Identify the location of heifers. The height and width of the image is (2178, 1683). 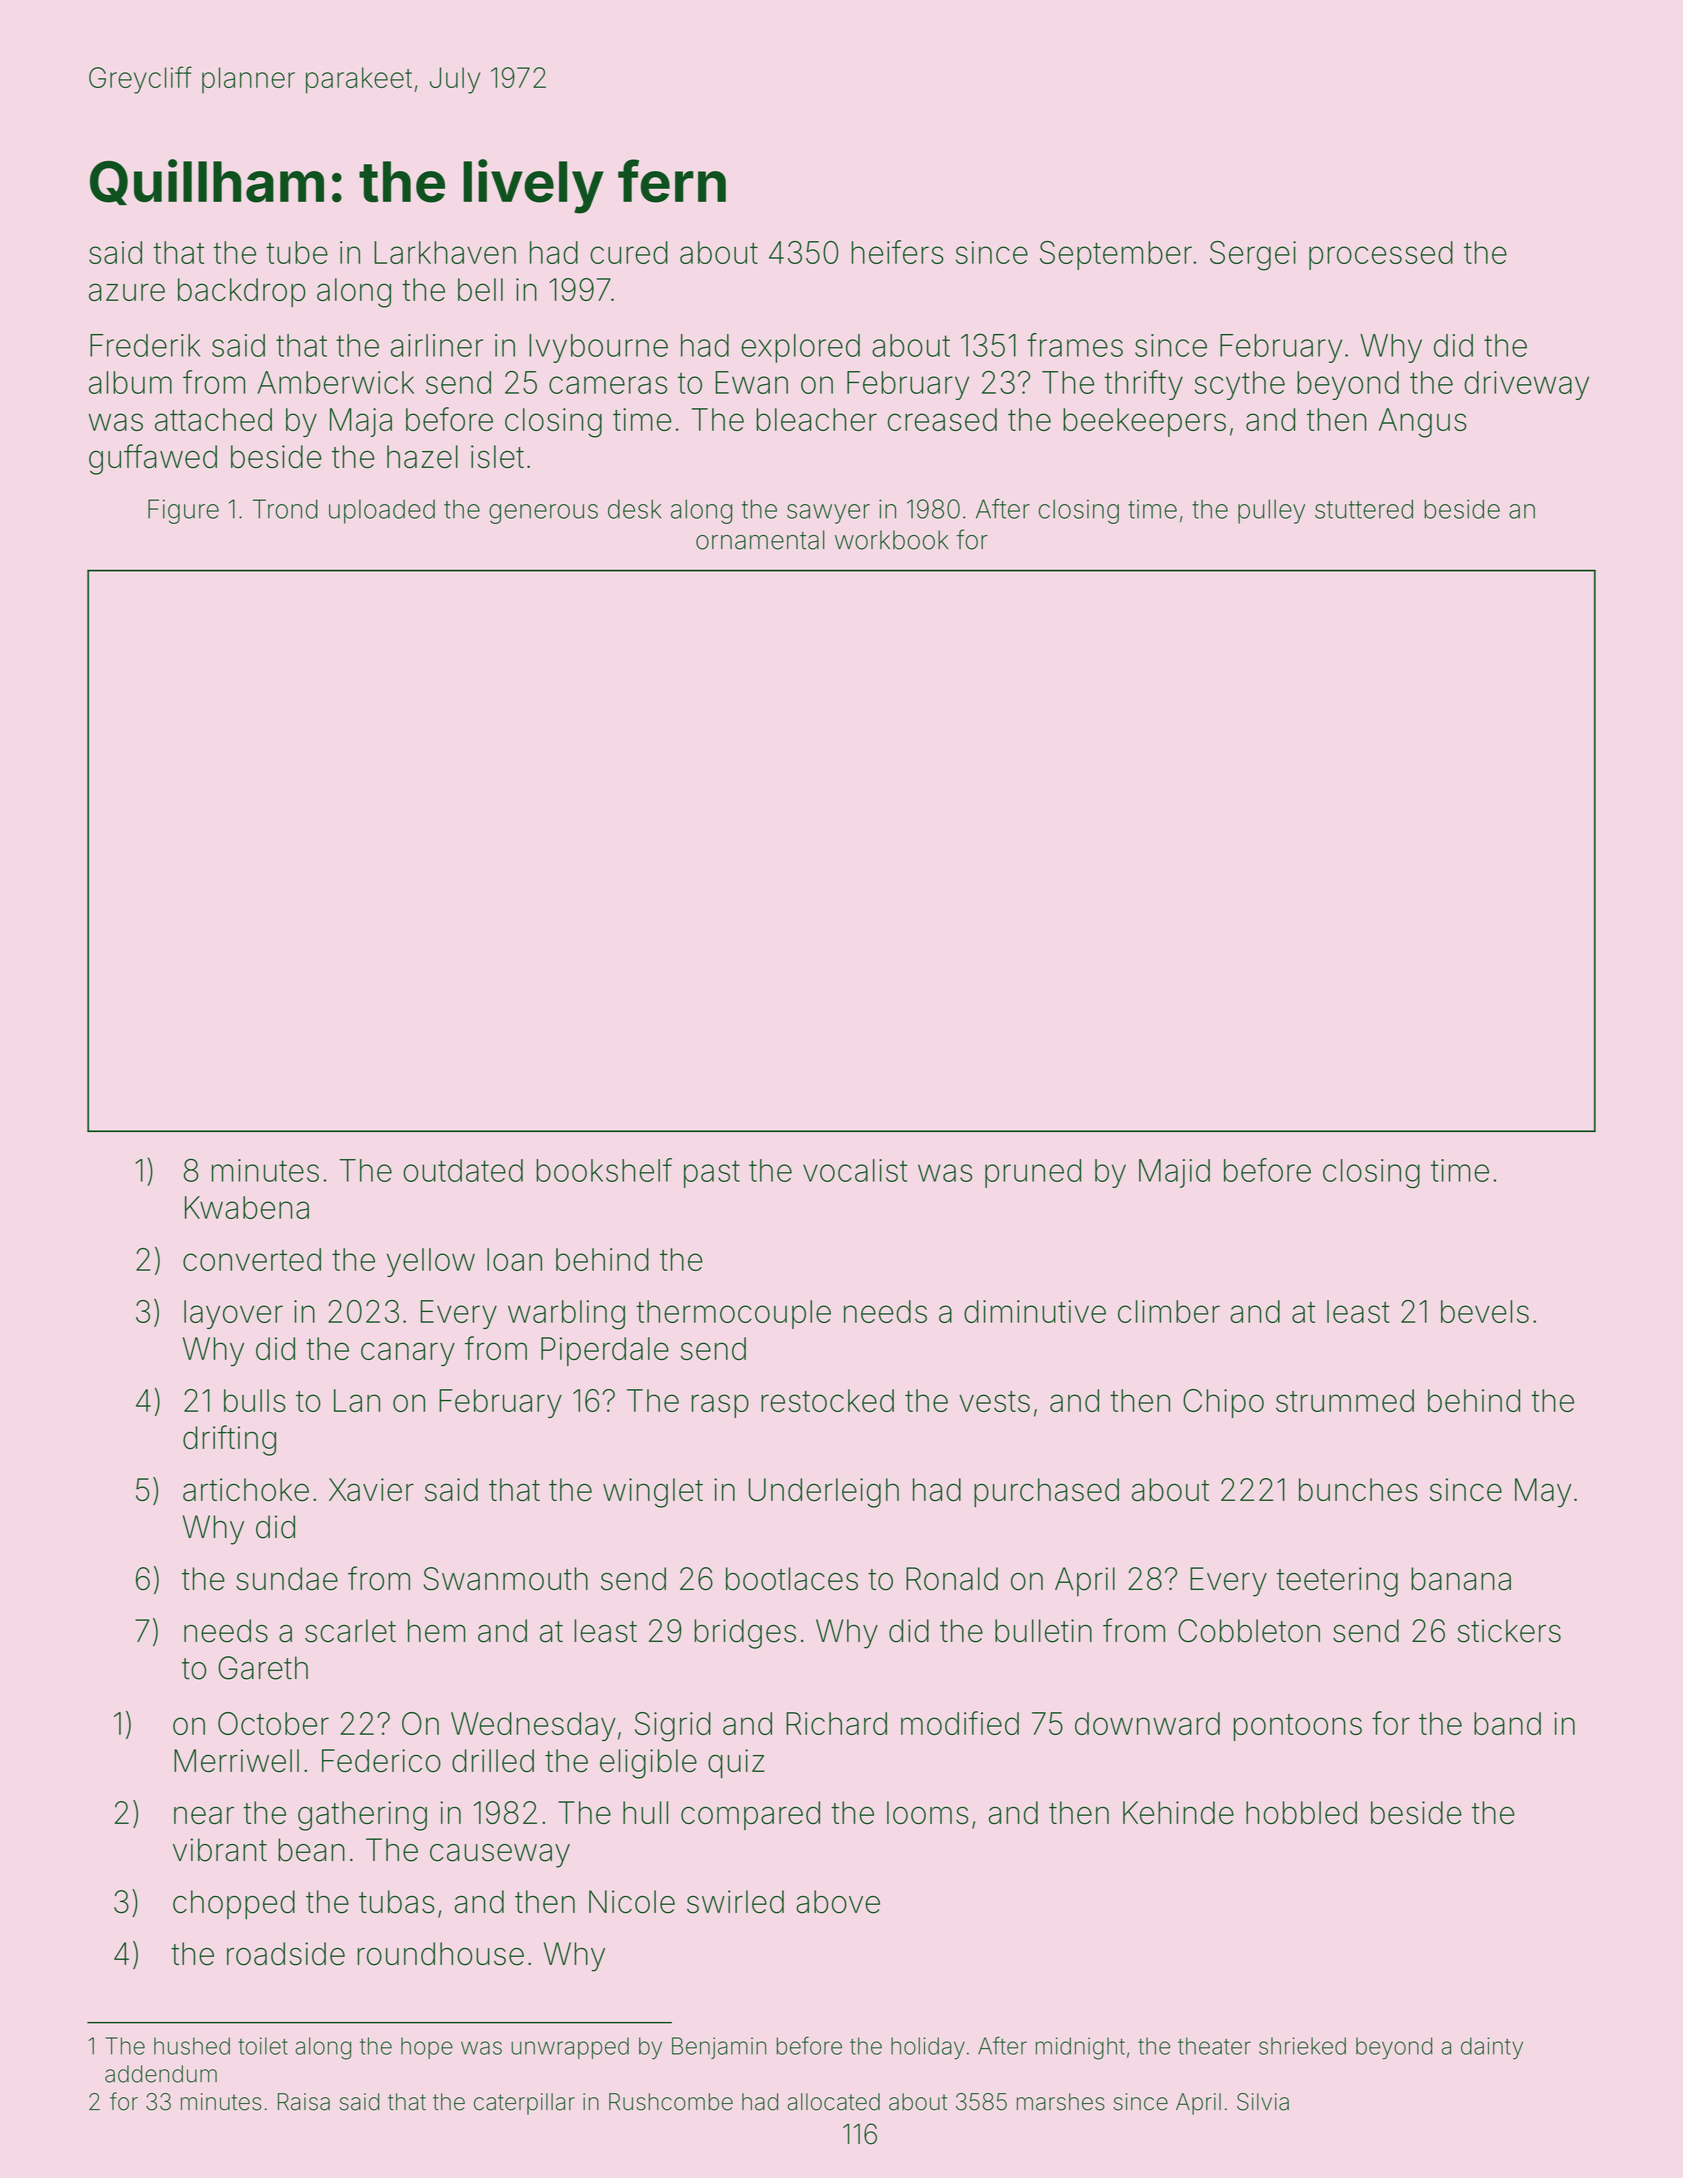
(898, 252).
